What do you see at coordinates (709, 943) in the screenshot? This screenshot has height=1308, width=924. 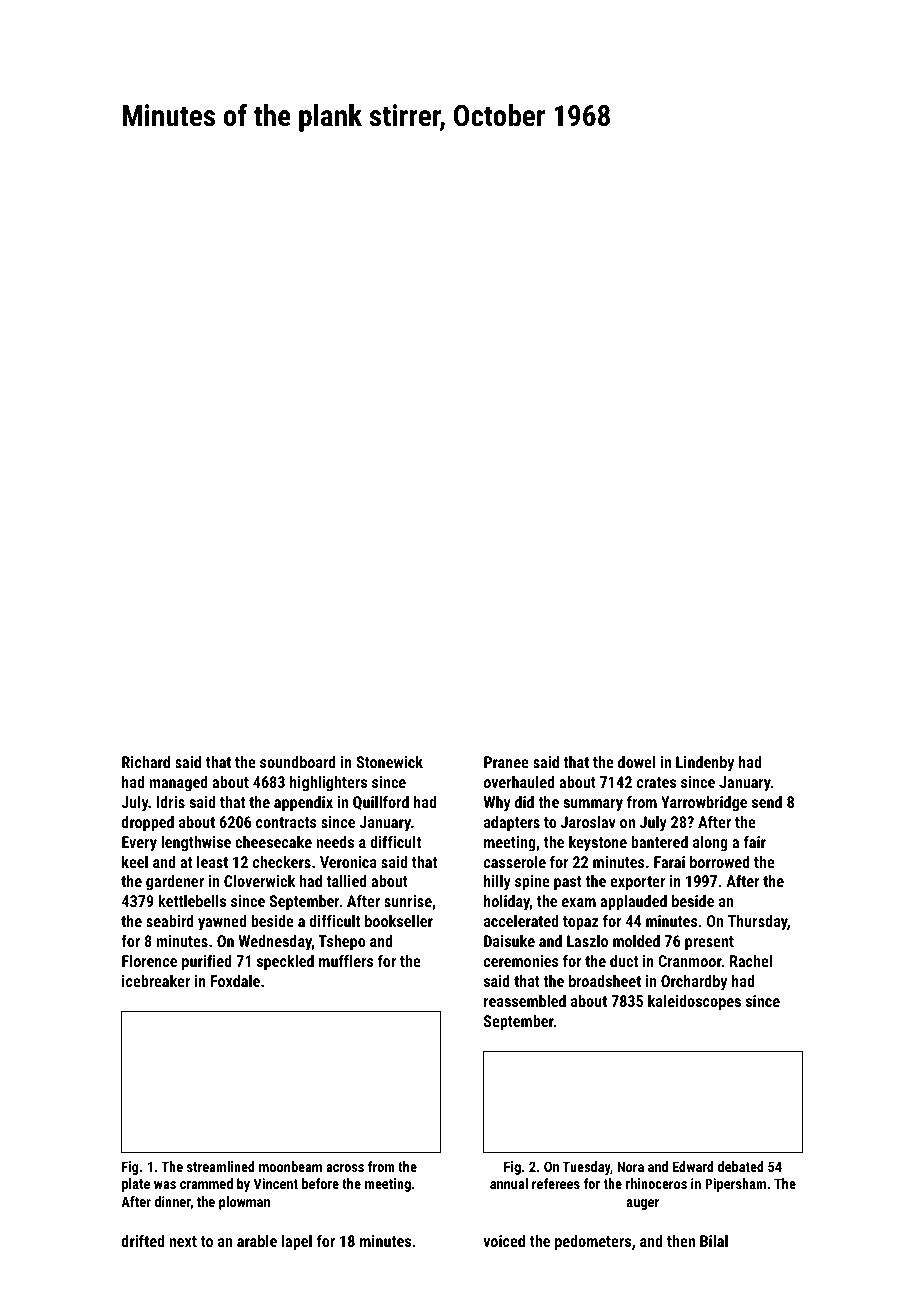 I see `present` at bounding box center [709, 943].
